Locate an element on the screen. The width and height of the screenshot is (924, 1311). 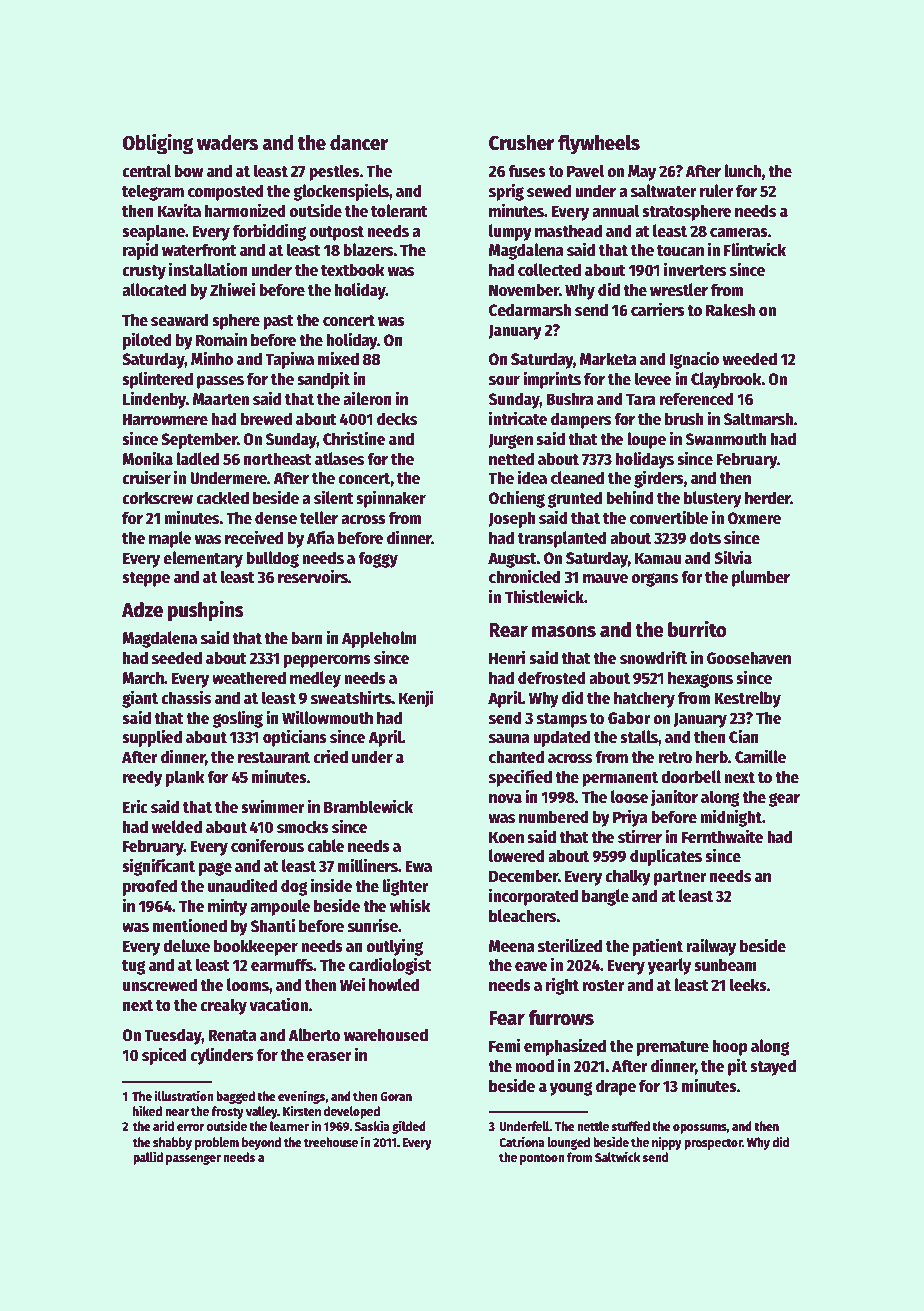
whisk is located at coordinates (410, 905).
